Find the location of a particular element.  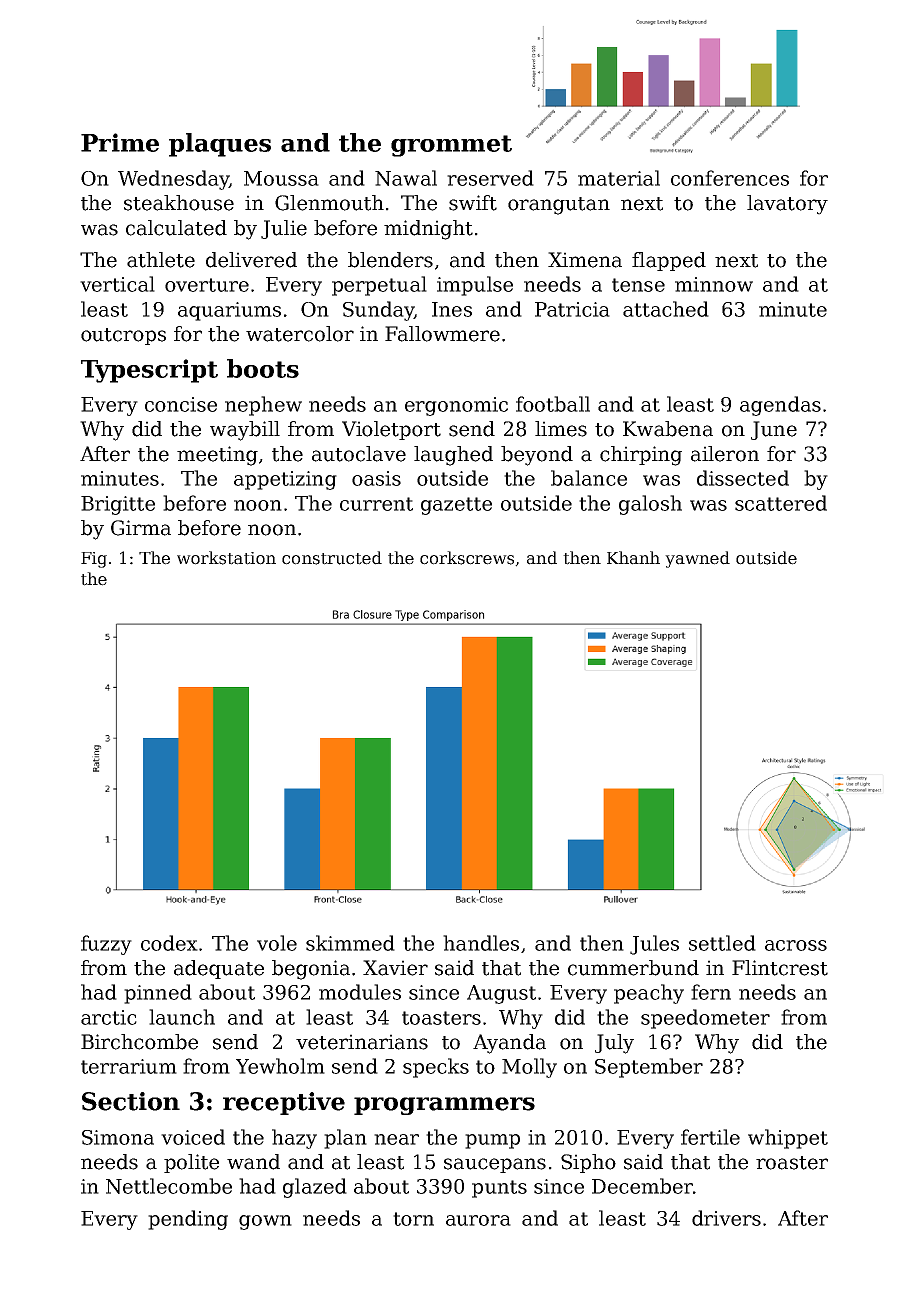

beyond is located at coordinates (537, 456).
